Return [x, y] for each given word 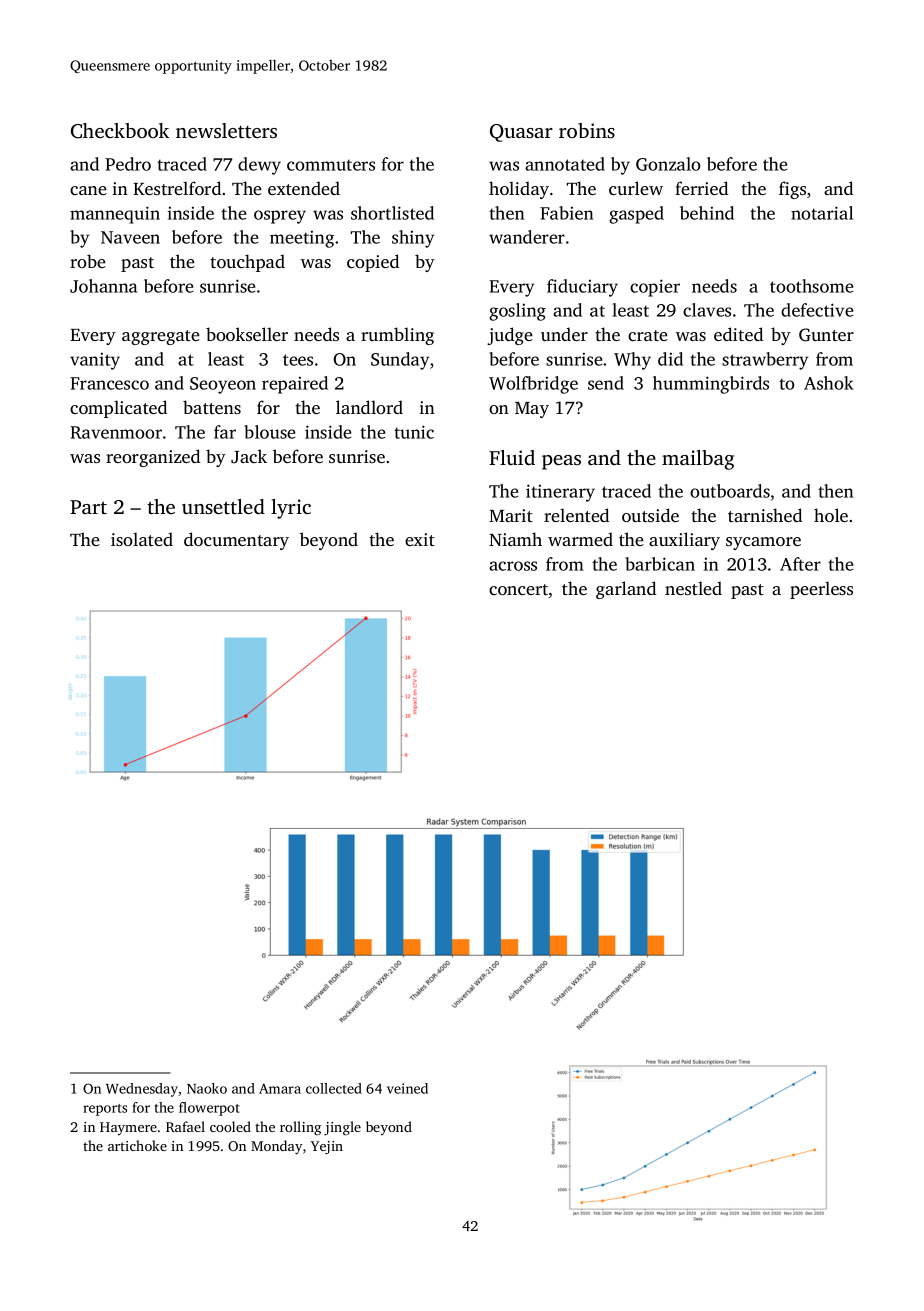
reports [105, 1110]
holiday [519, 190]
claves [707, 310]
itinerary [560, 493]
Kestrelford [177, 188]
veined [407, 1088]
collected [334, 1088]
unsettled [223, 506]
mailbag [698, 460]
